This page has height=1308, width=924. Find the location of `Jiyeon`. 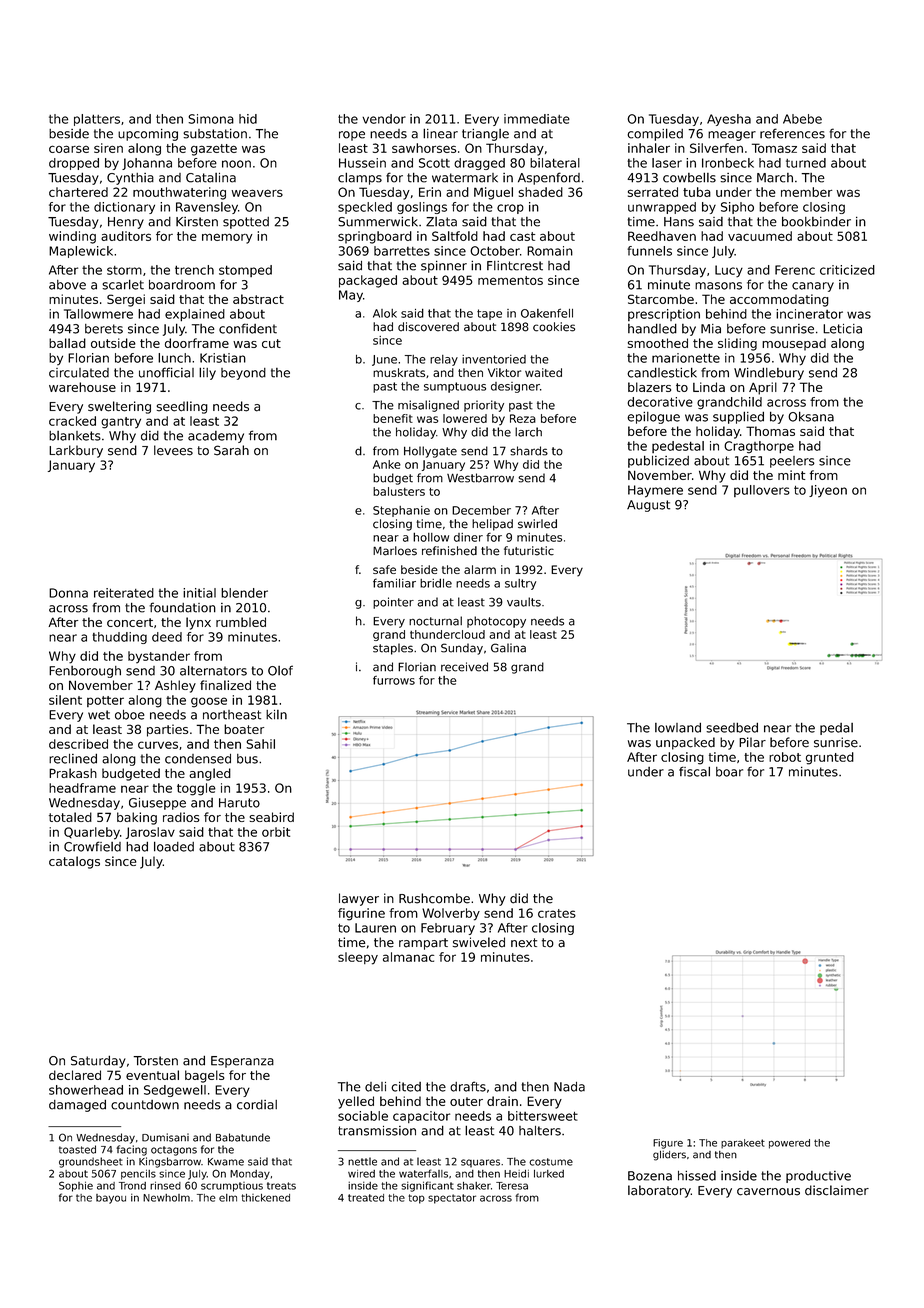

Jiyeon is located at coordinates (828, 491).
